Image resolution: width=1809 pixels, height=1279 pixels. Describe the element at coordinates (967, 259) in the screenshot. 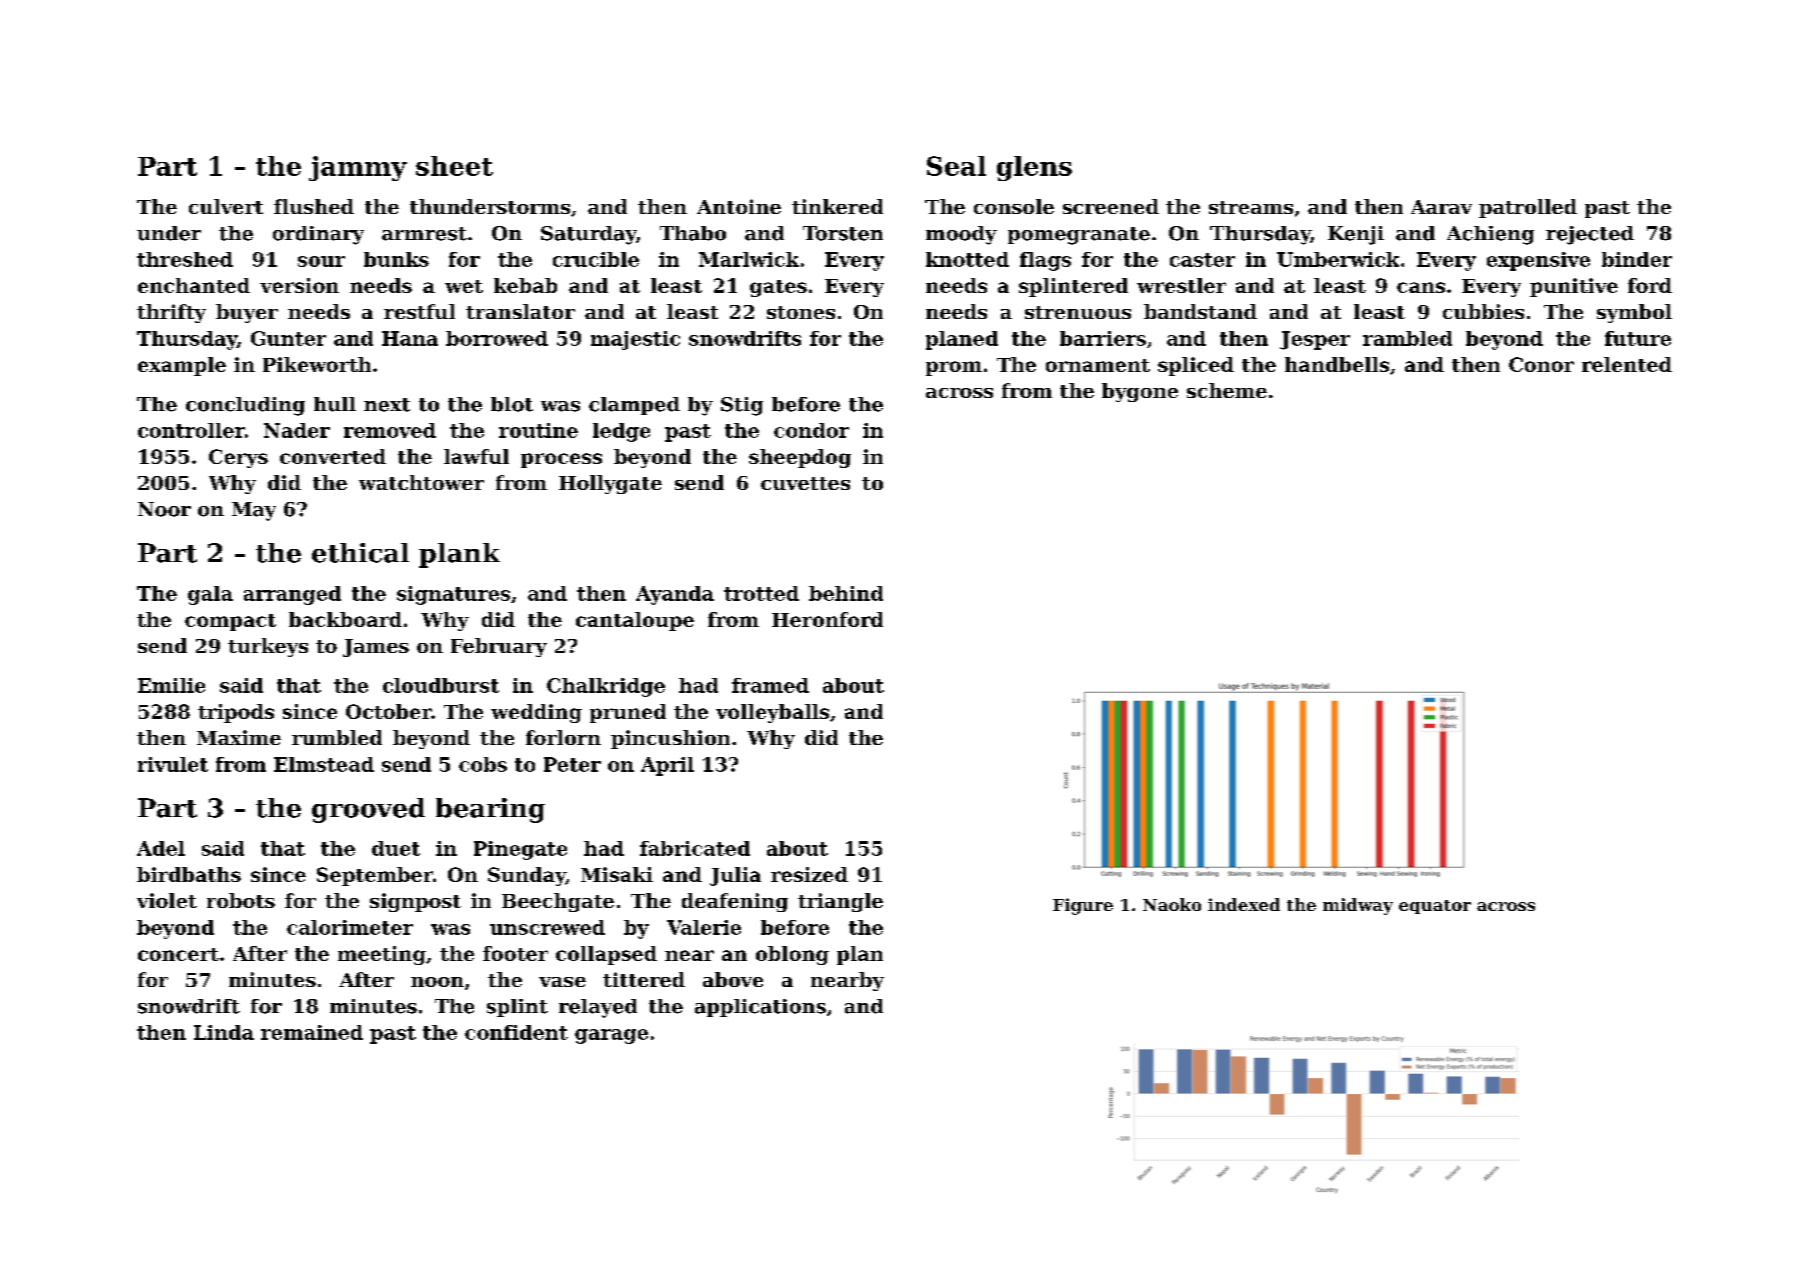

I see `knotted` at that location.
